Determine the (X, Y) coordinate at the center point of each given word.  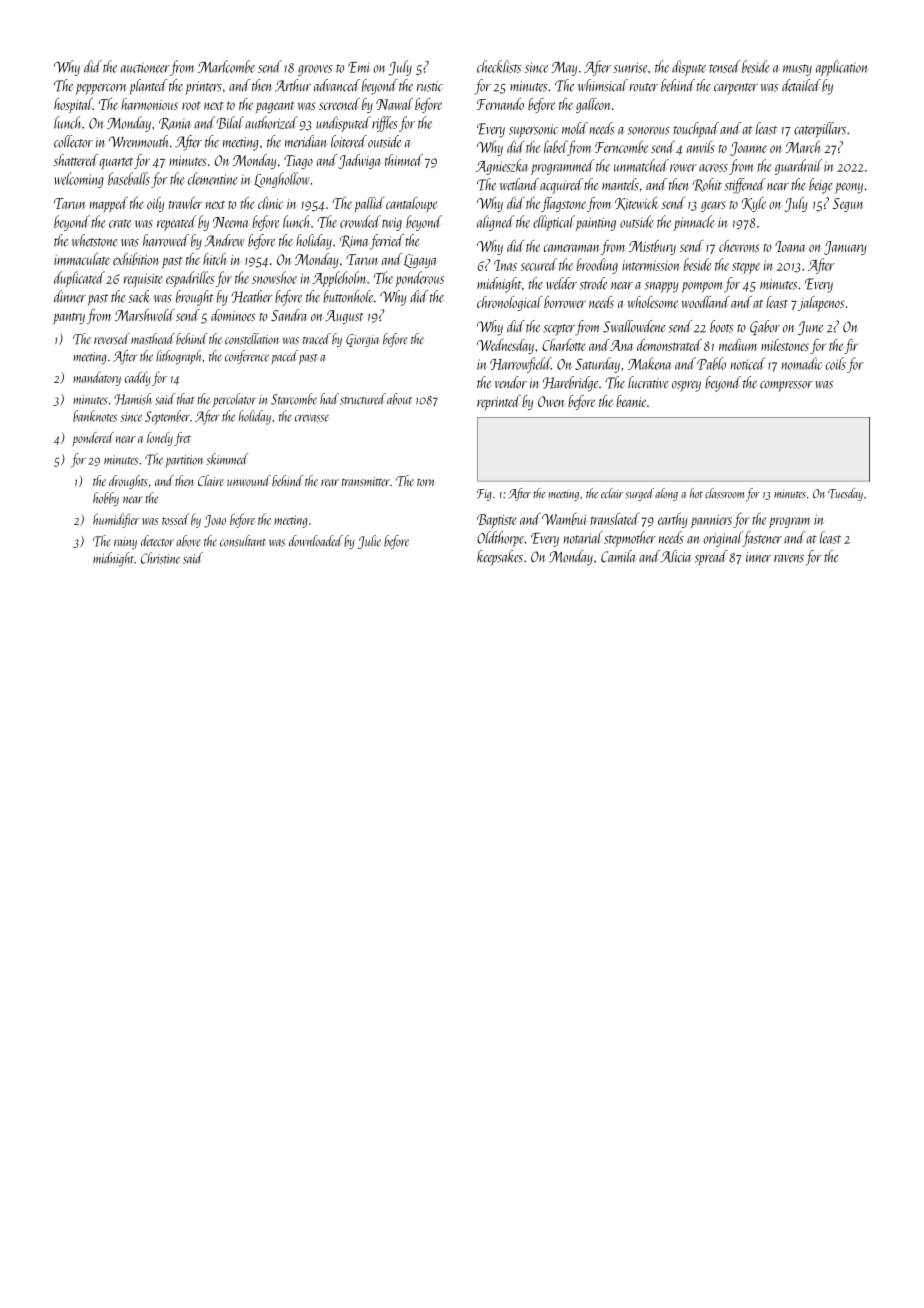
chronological (509, 303)
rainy (125, 543)
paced (284, 357)
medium (738, 345)
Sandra (289, 315)
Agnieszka (502, 167)
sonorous (649, 131)
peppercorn (100, 89)
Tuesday (845, 494)
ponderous (420, 279)
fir (851, 346)
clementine (212, 178)
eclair (612, 493)
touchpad (696, 130)
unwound (249, 480)
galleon (593, 105)
